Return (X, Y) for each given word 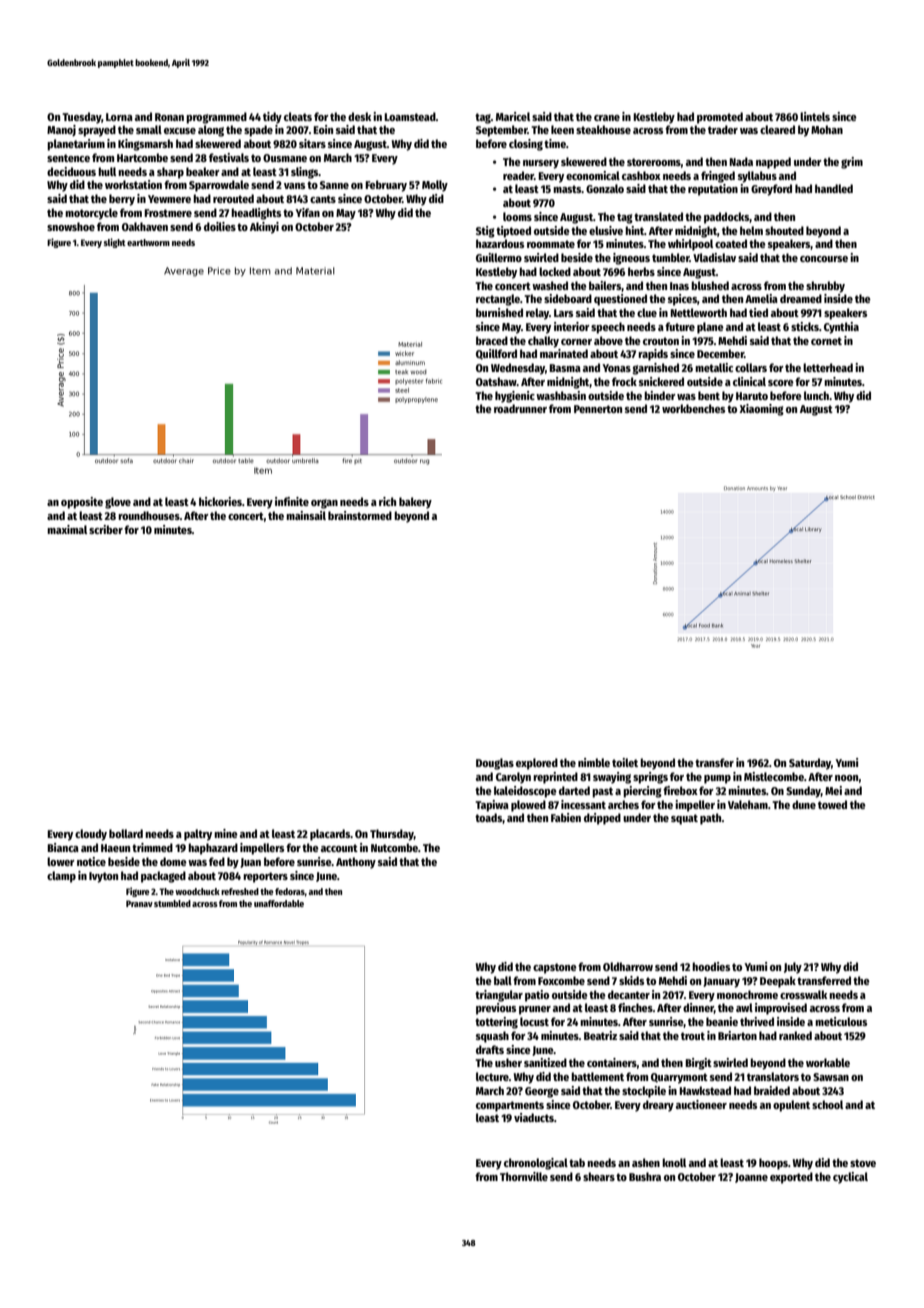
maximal (67, 529)
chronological (536, 1164)
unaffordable (279, 903)
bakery (415, 503)
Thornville (524, 1176)
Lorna (119, 117)
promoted (720, 118)
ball (503, 980)
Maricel (513, 116)
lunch (816, 395)
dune (804, 804)
